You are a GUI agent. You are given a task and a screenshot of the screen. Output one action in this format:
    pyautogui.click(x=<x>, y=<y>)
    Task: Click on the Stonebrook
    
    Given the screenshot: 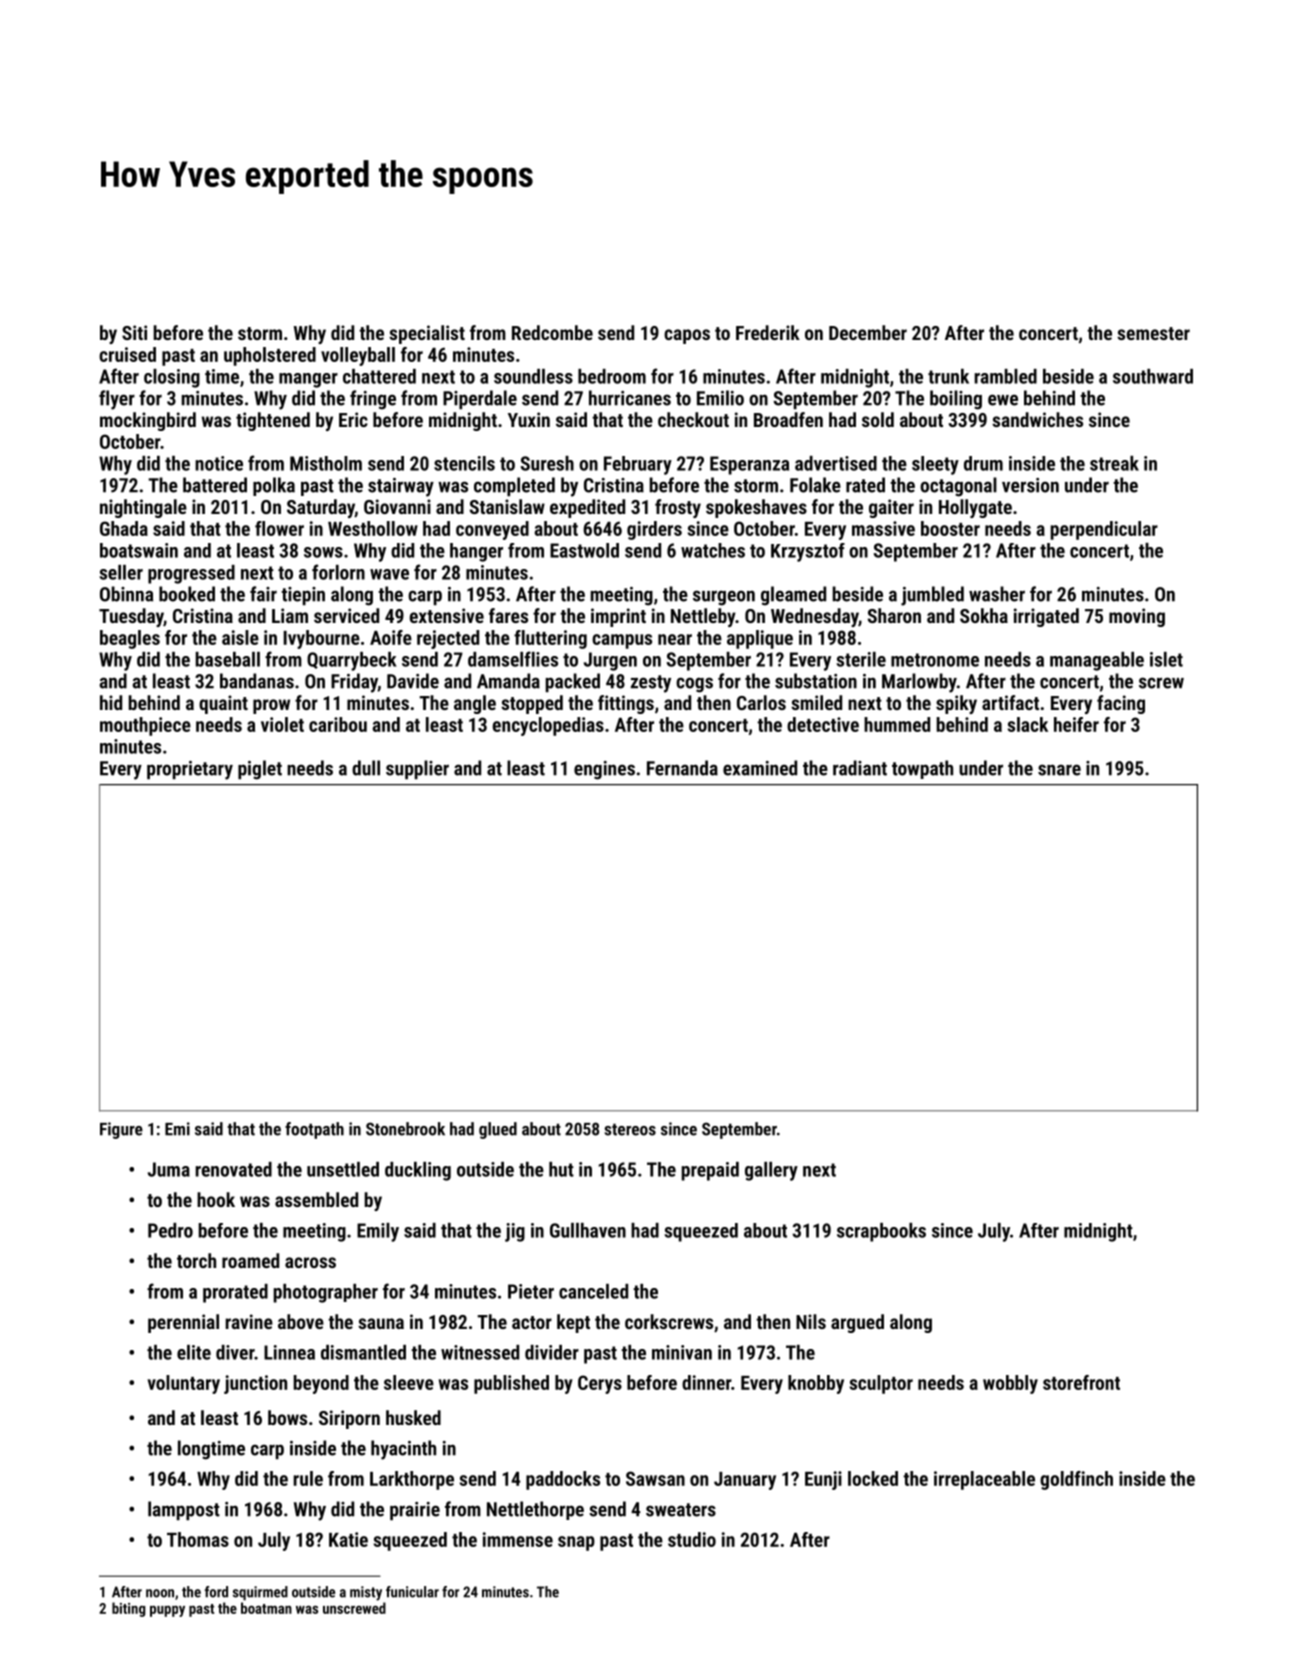 What is the action you would take?
    pyautogui.click(x=405, y=1129)
